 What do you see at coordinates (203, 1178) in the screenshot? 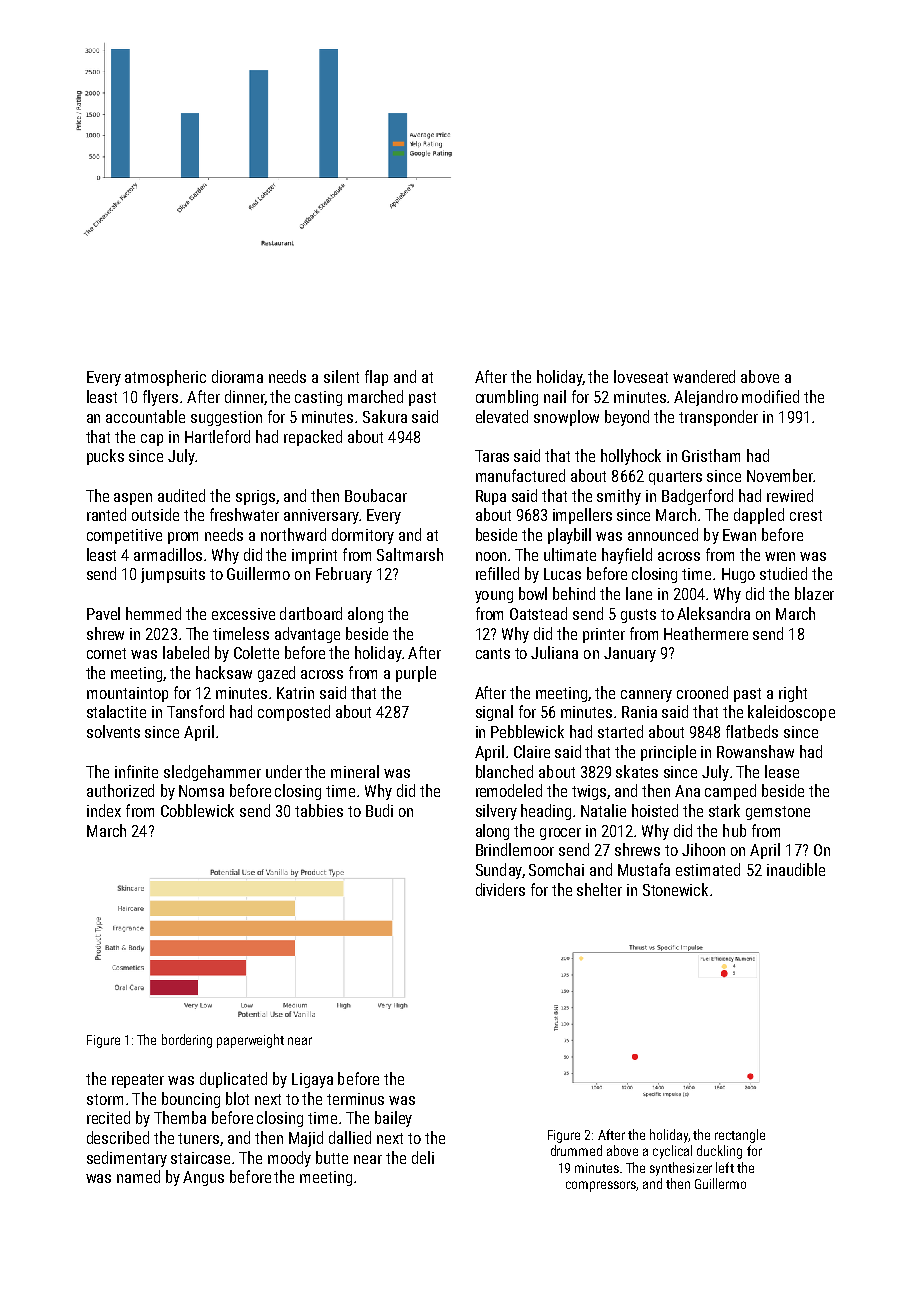
I see `Angus` at bounding box center [203, 1178].
